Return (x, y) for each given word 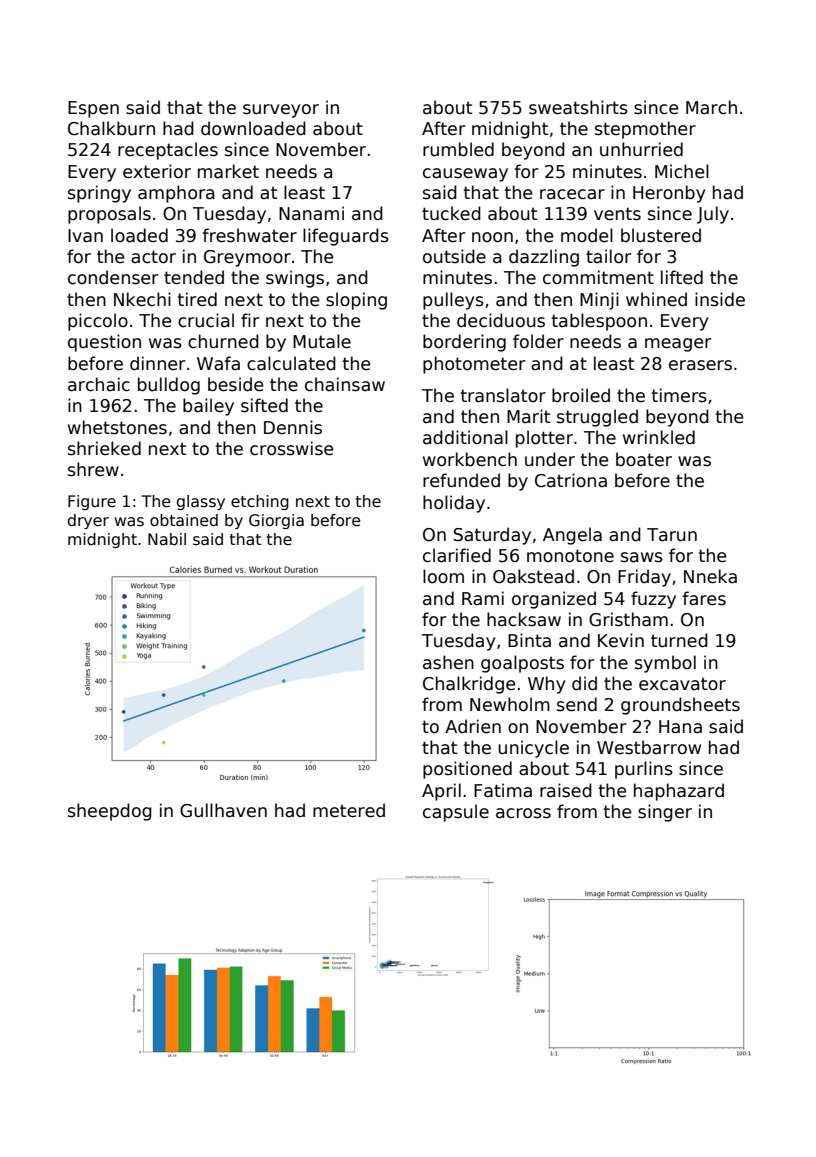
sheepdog (110, 812)
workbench (470, 459)
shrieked (104, 448)
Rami (483, 598)
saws (642, 557)
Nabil (167, 539)
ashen (448, 662)
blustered (661, 235)
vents (617, 214)
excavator (682, 684)
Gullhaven (223, 810)
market (228, 171)
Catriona (571, 480)
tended (194, 277)
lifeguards (346, 237)
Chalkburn (111, 128)
